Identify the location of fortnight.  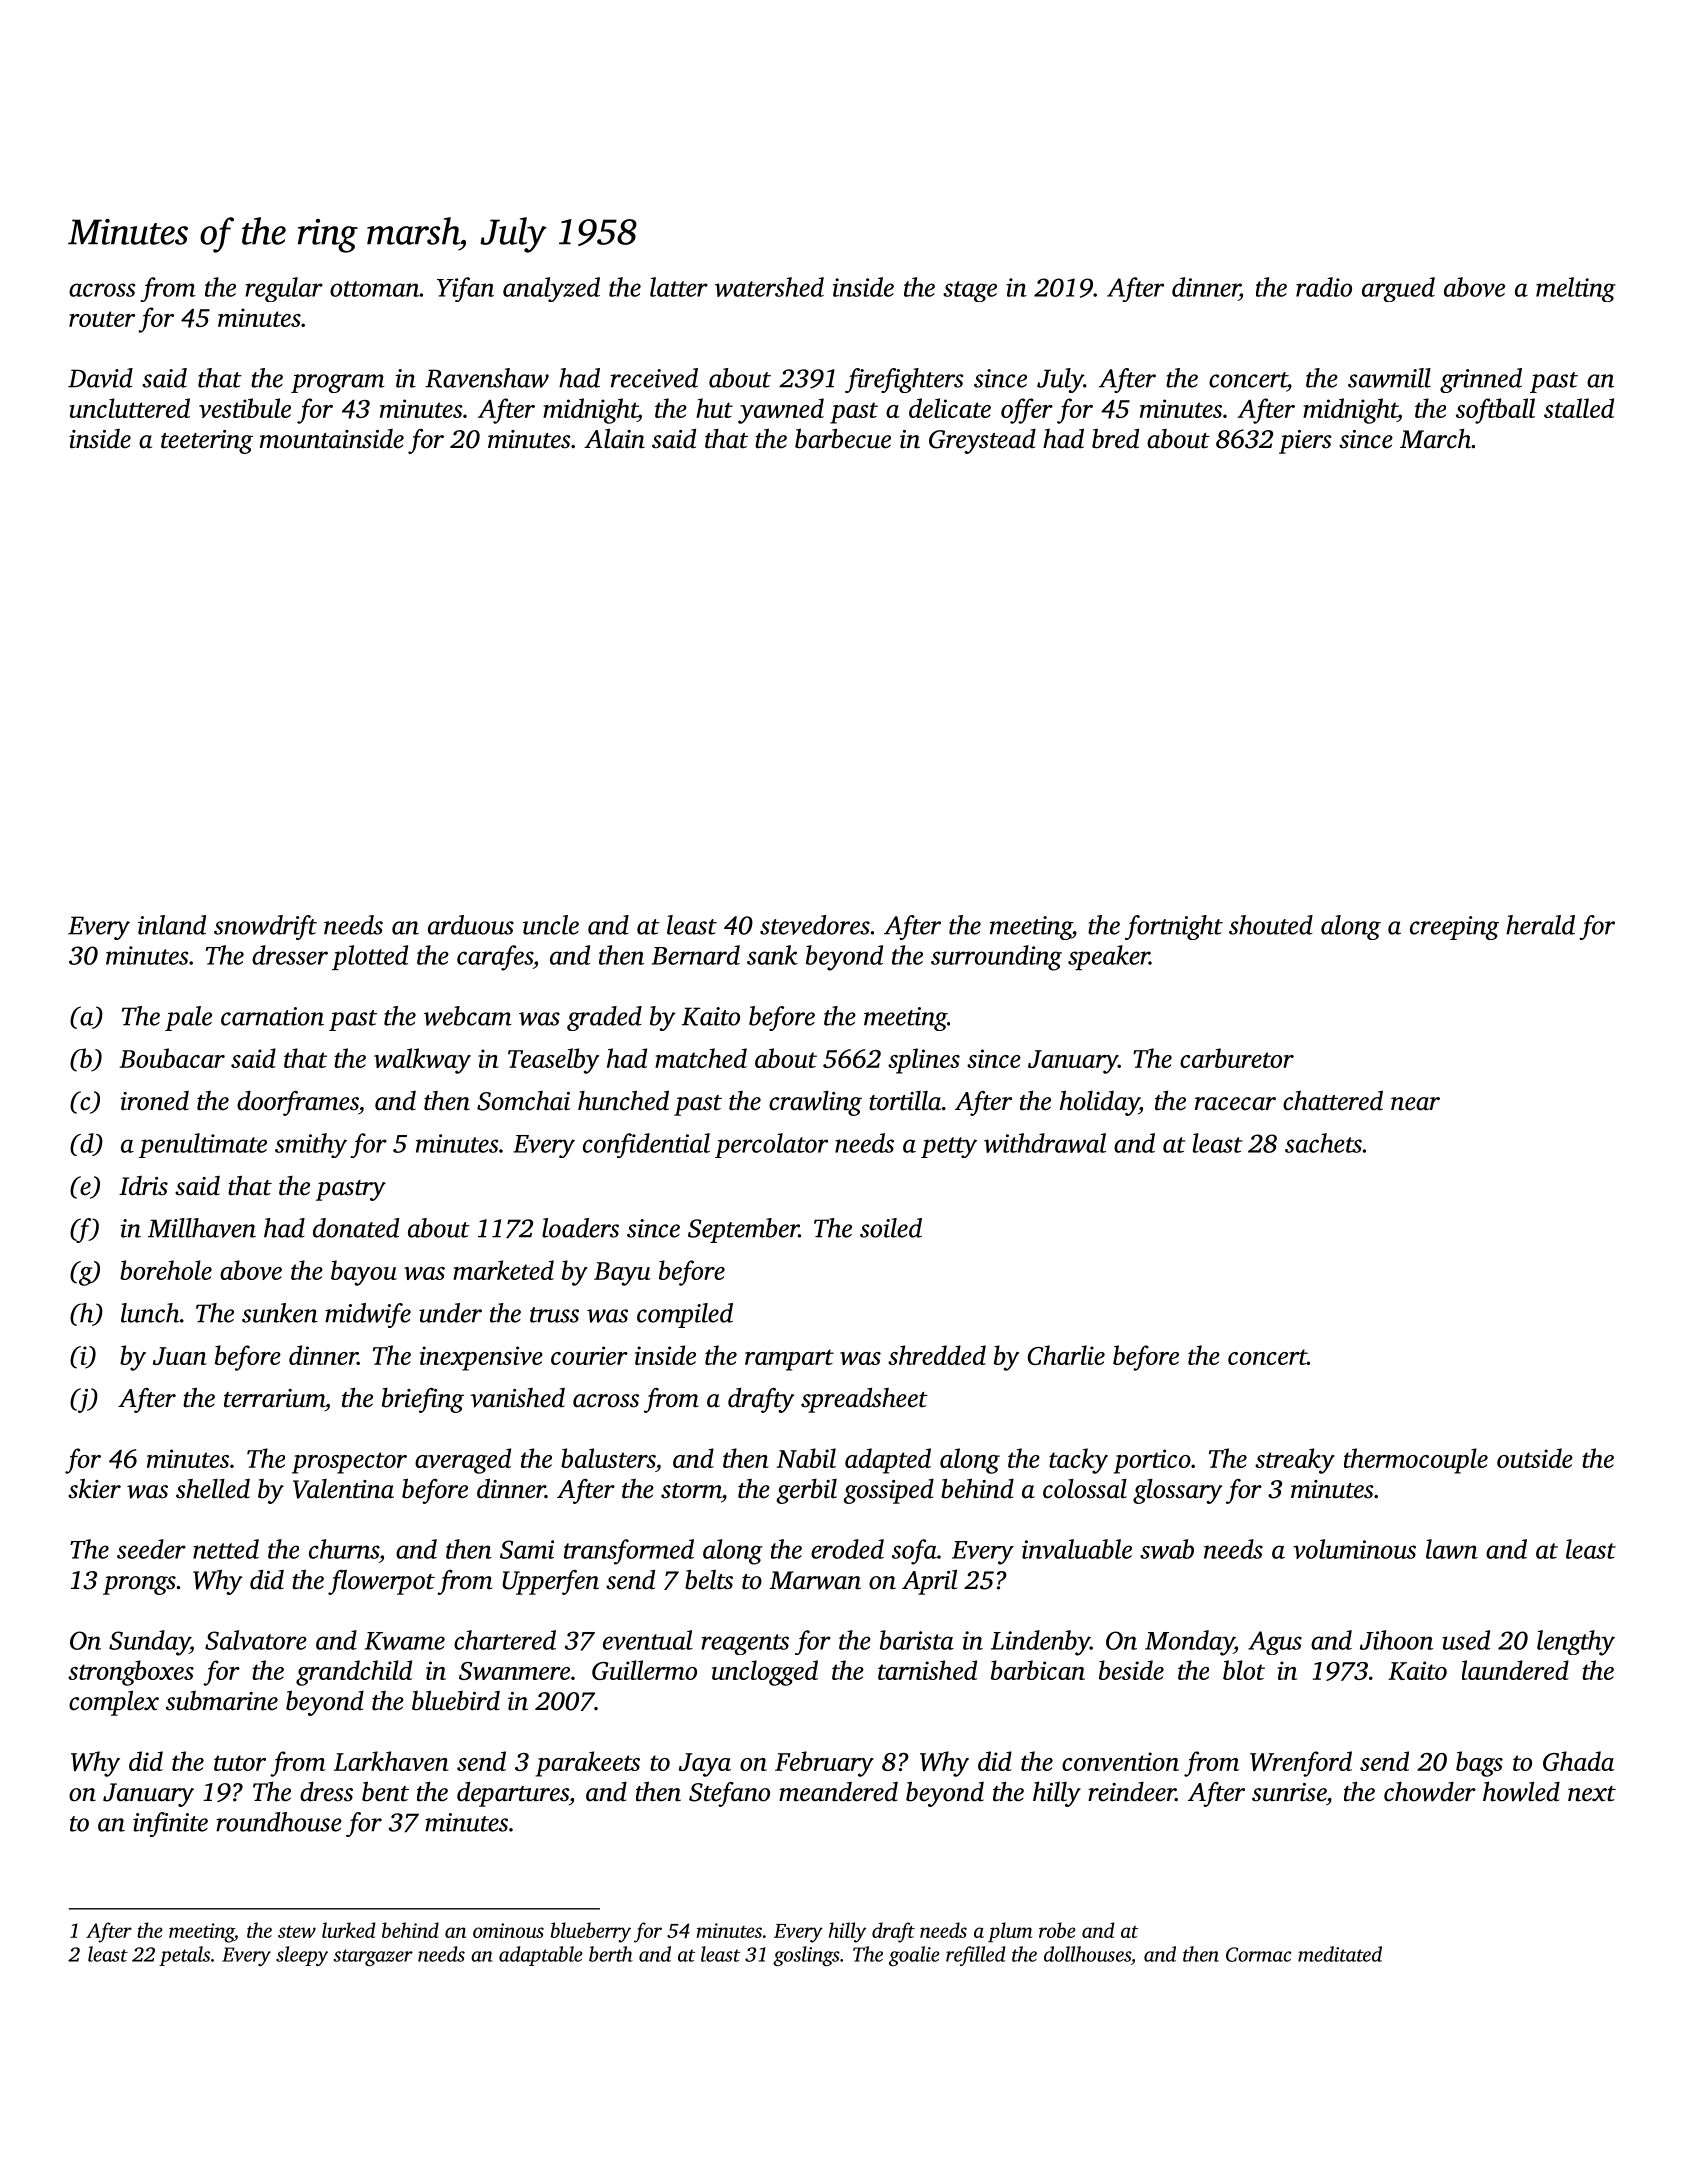
(1174, 927).
